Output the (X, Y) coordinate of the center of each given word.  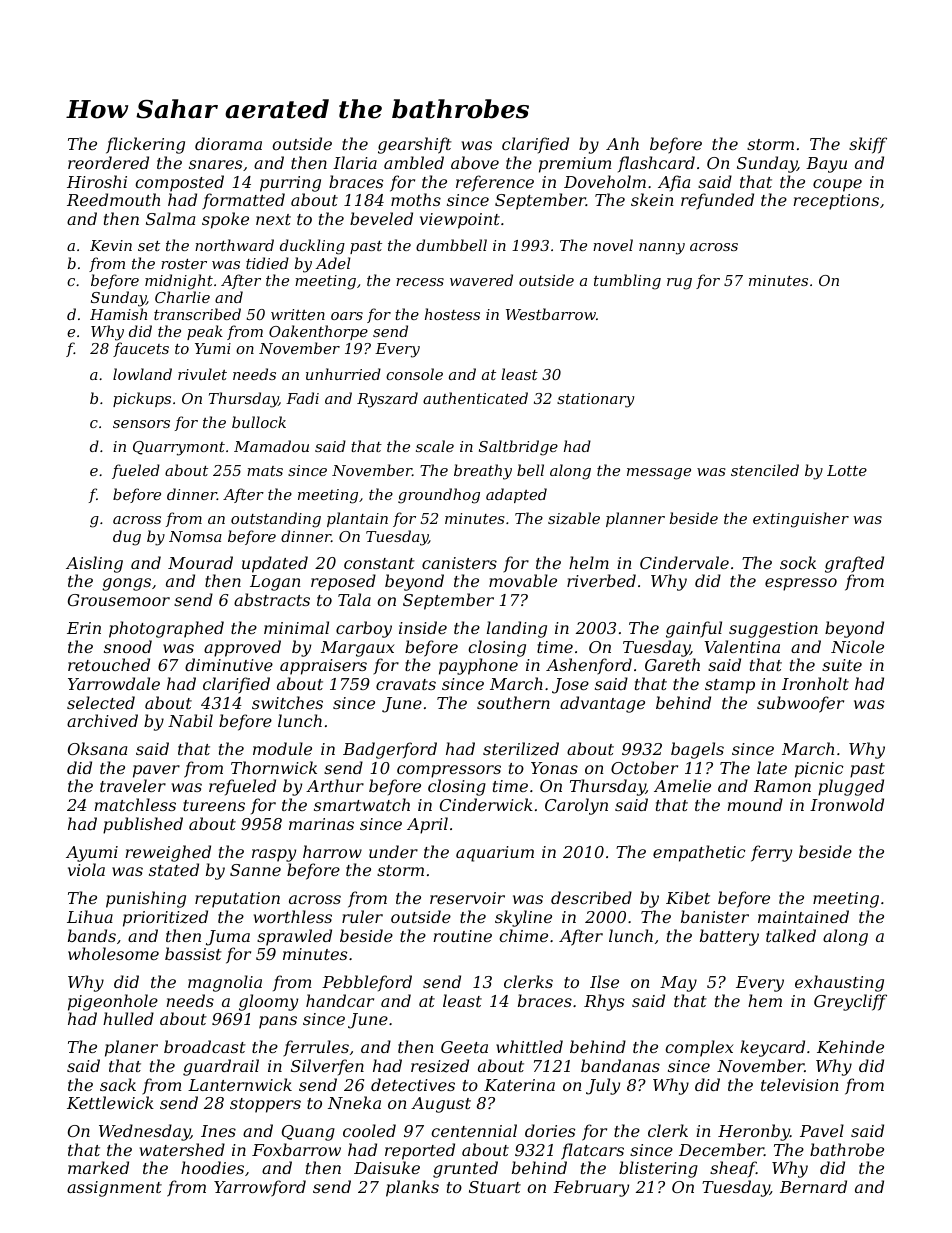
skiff (868, 145)
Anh (622, 143)
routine (462, 936)
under (393, 851)
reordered (108, 162)
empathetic (699, 853)
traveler (133, 785)
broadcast (205, 1046)
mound (755, 804)
